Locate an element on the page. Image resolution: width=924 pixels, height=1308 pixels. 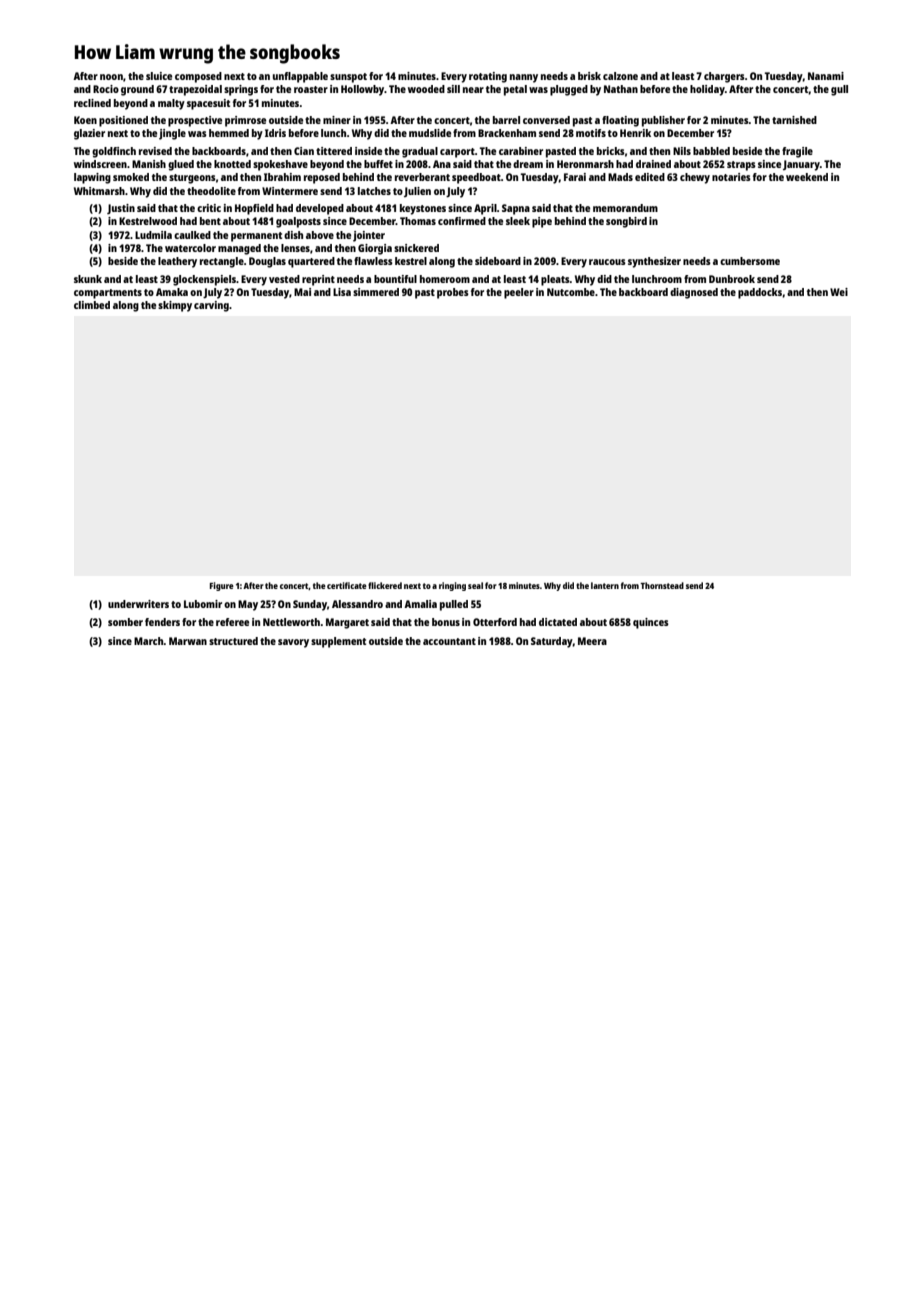
rotating is located at coordinates (488, 77).
